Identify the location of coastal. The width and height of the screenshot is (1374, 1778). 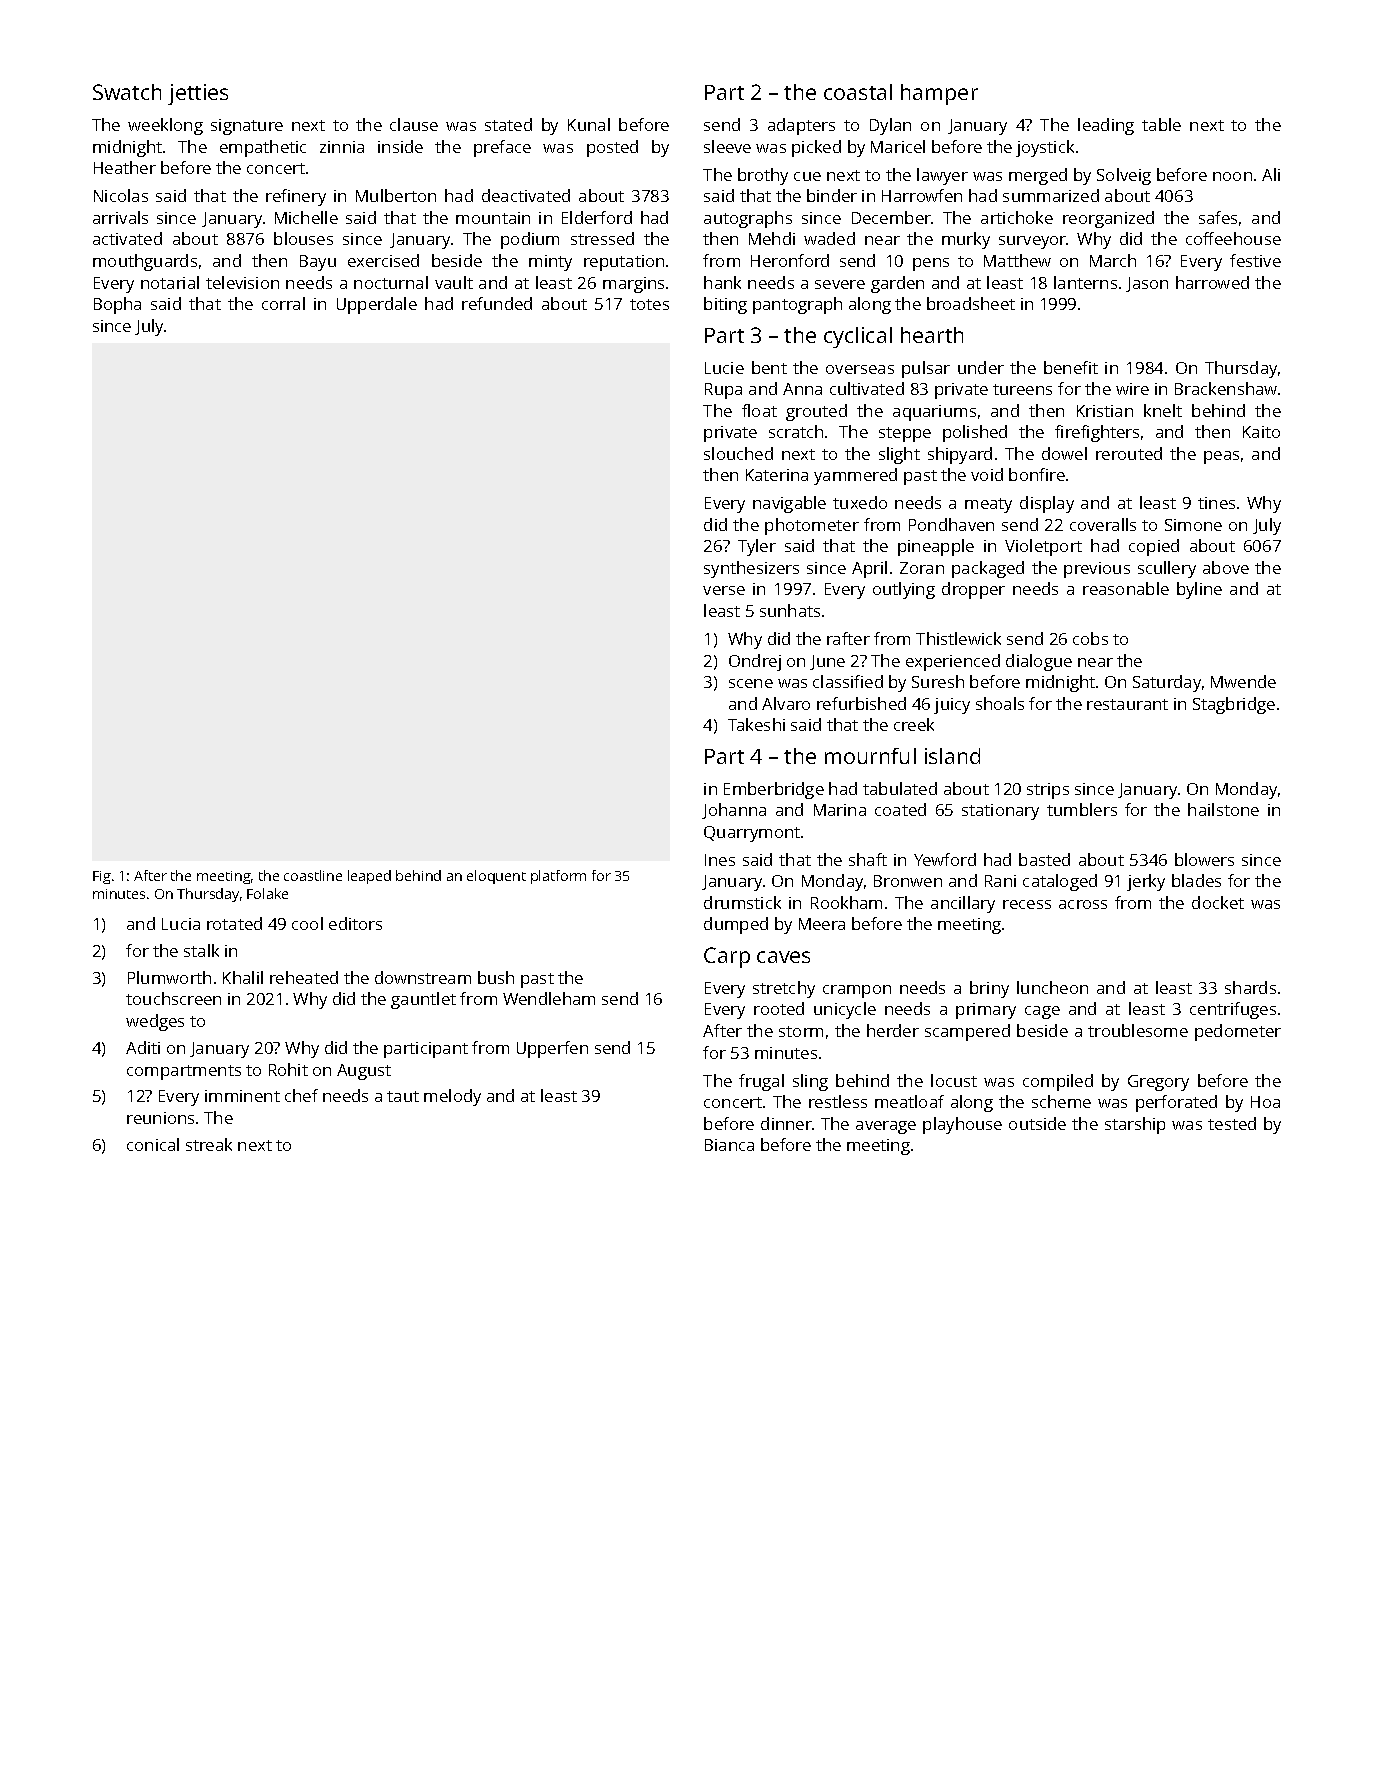
(858, 92).
